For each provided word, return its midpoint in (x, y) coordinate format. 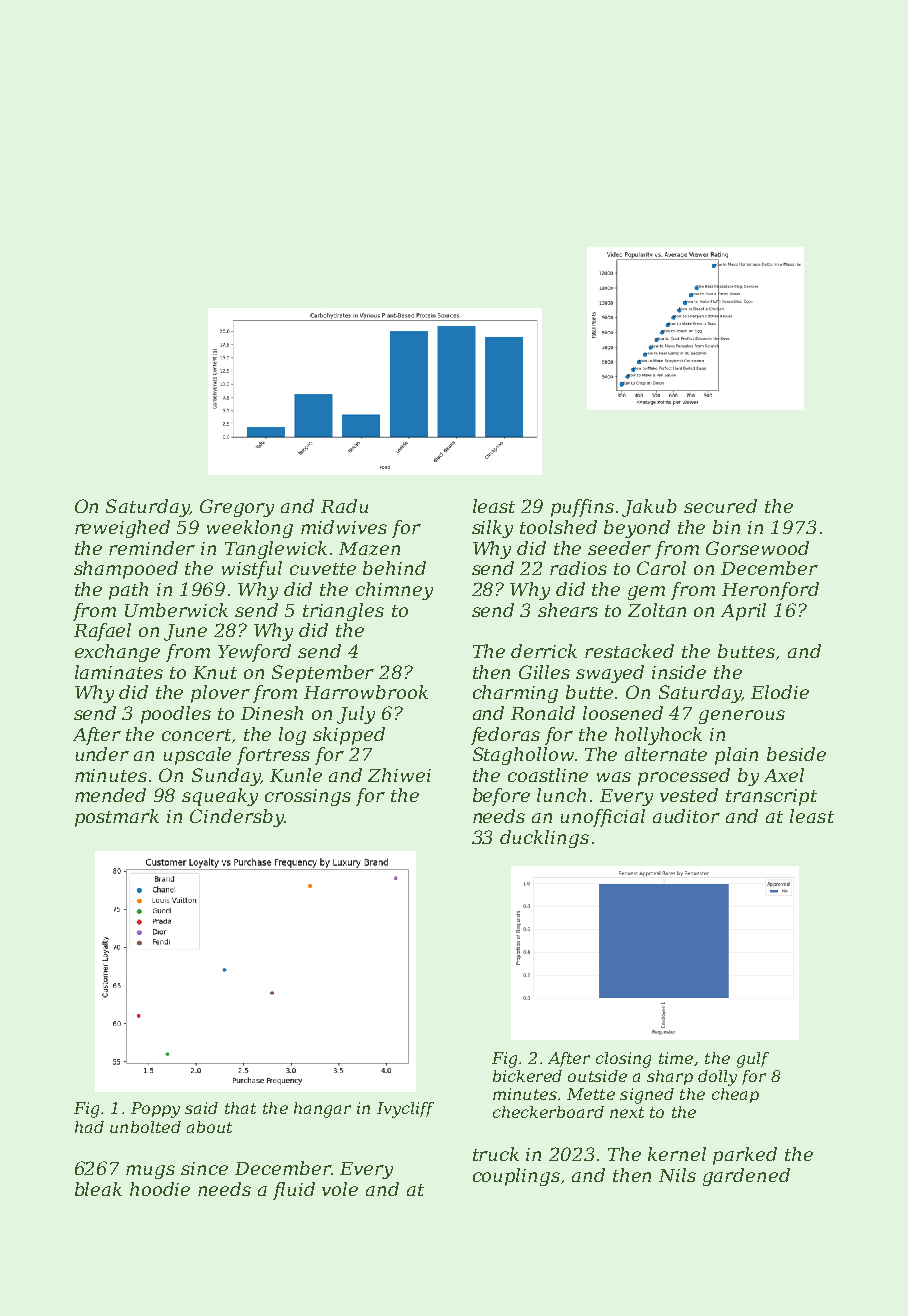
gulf (753, 1060)
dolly (717, 1078)
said (201, 1108)
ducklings (544, 839)
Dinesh (272, 713)
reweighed (122, 529)
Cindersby (237, 818)
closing (623, 1060)
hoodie (160, 1189)
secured (720, 506)
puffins (582, 508)
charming (515, 694)
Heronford (770, 591)
